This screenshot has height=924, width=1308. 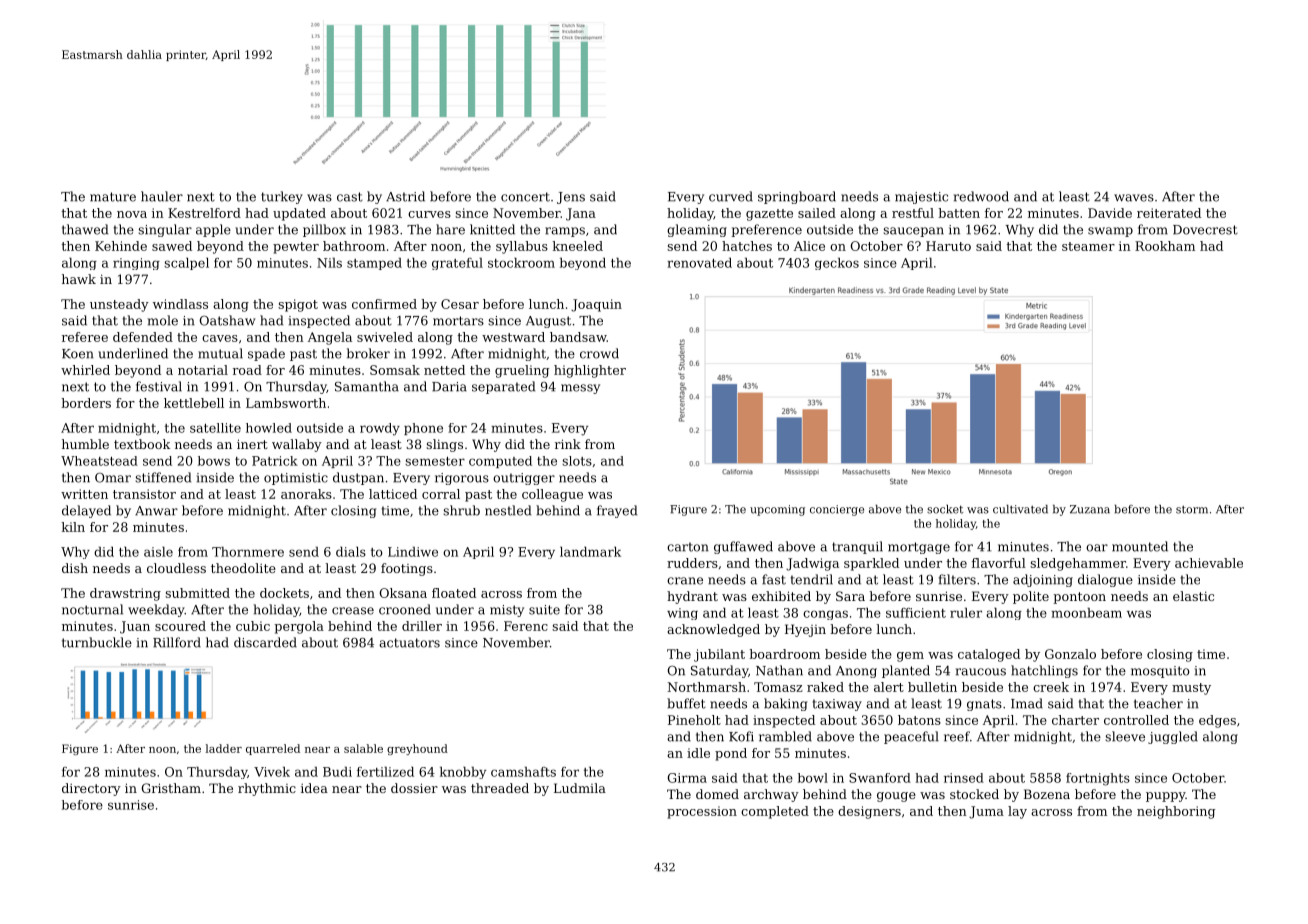 I want to click on rhythmic, so click(x=267, y=789).
